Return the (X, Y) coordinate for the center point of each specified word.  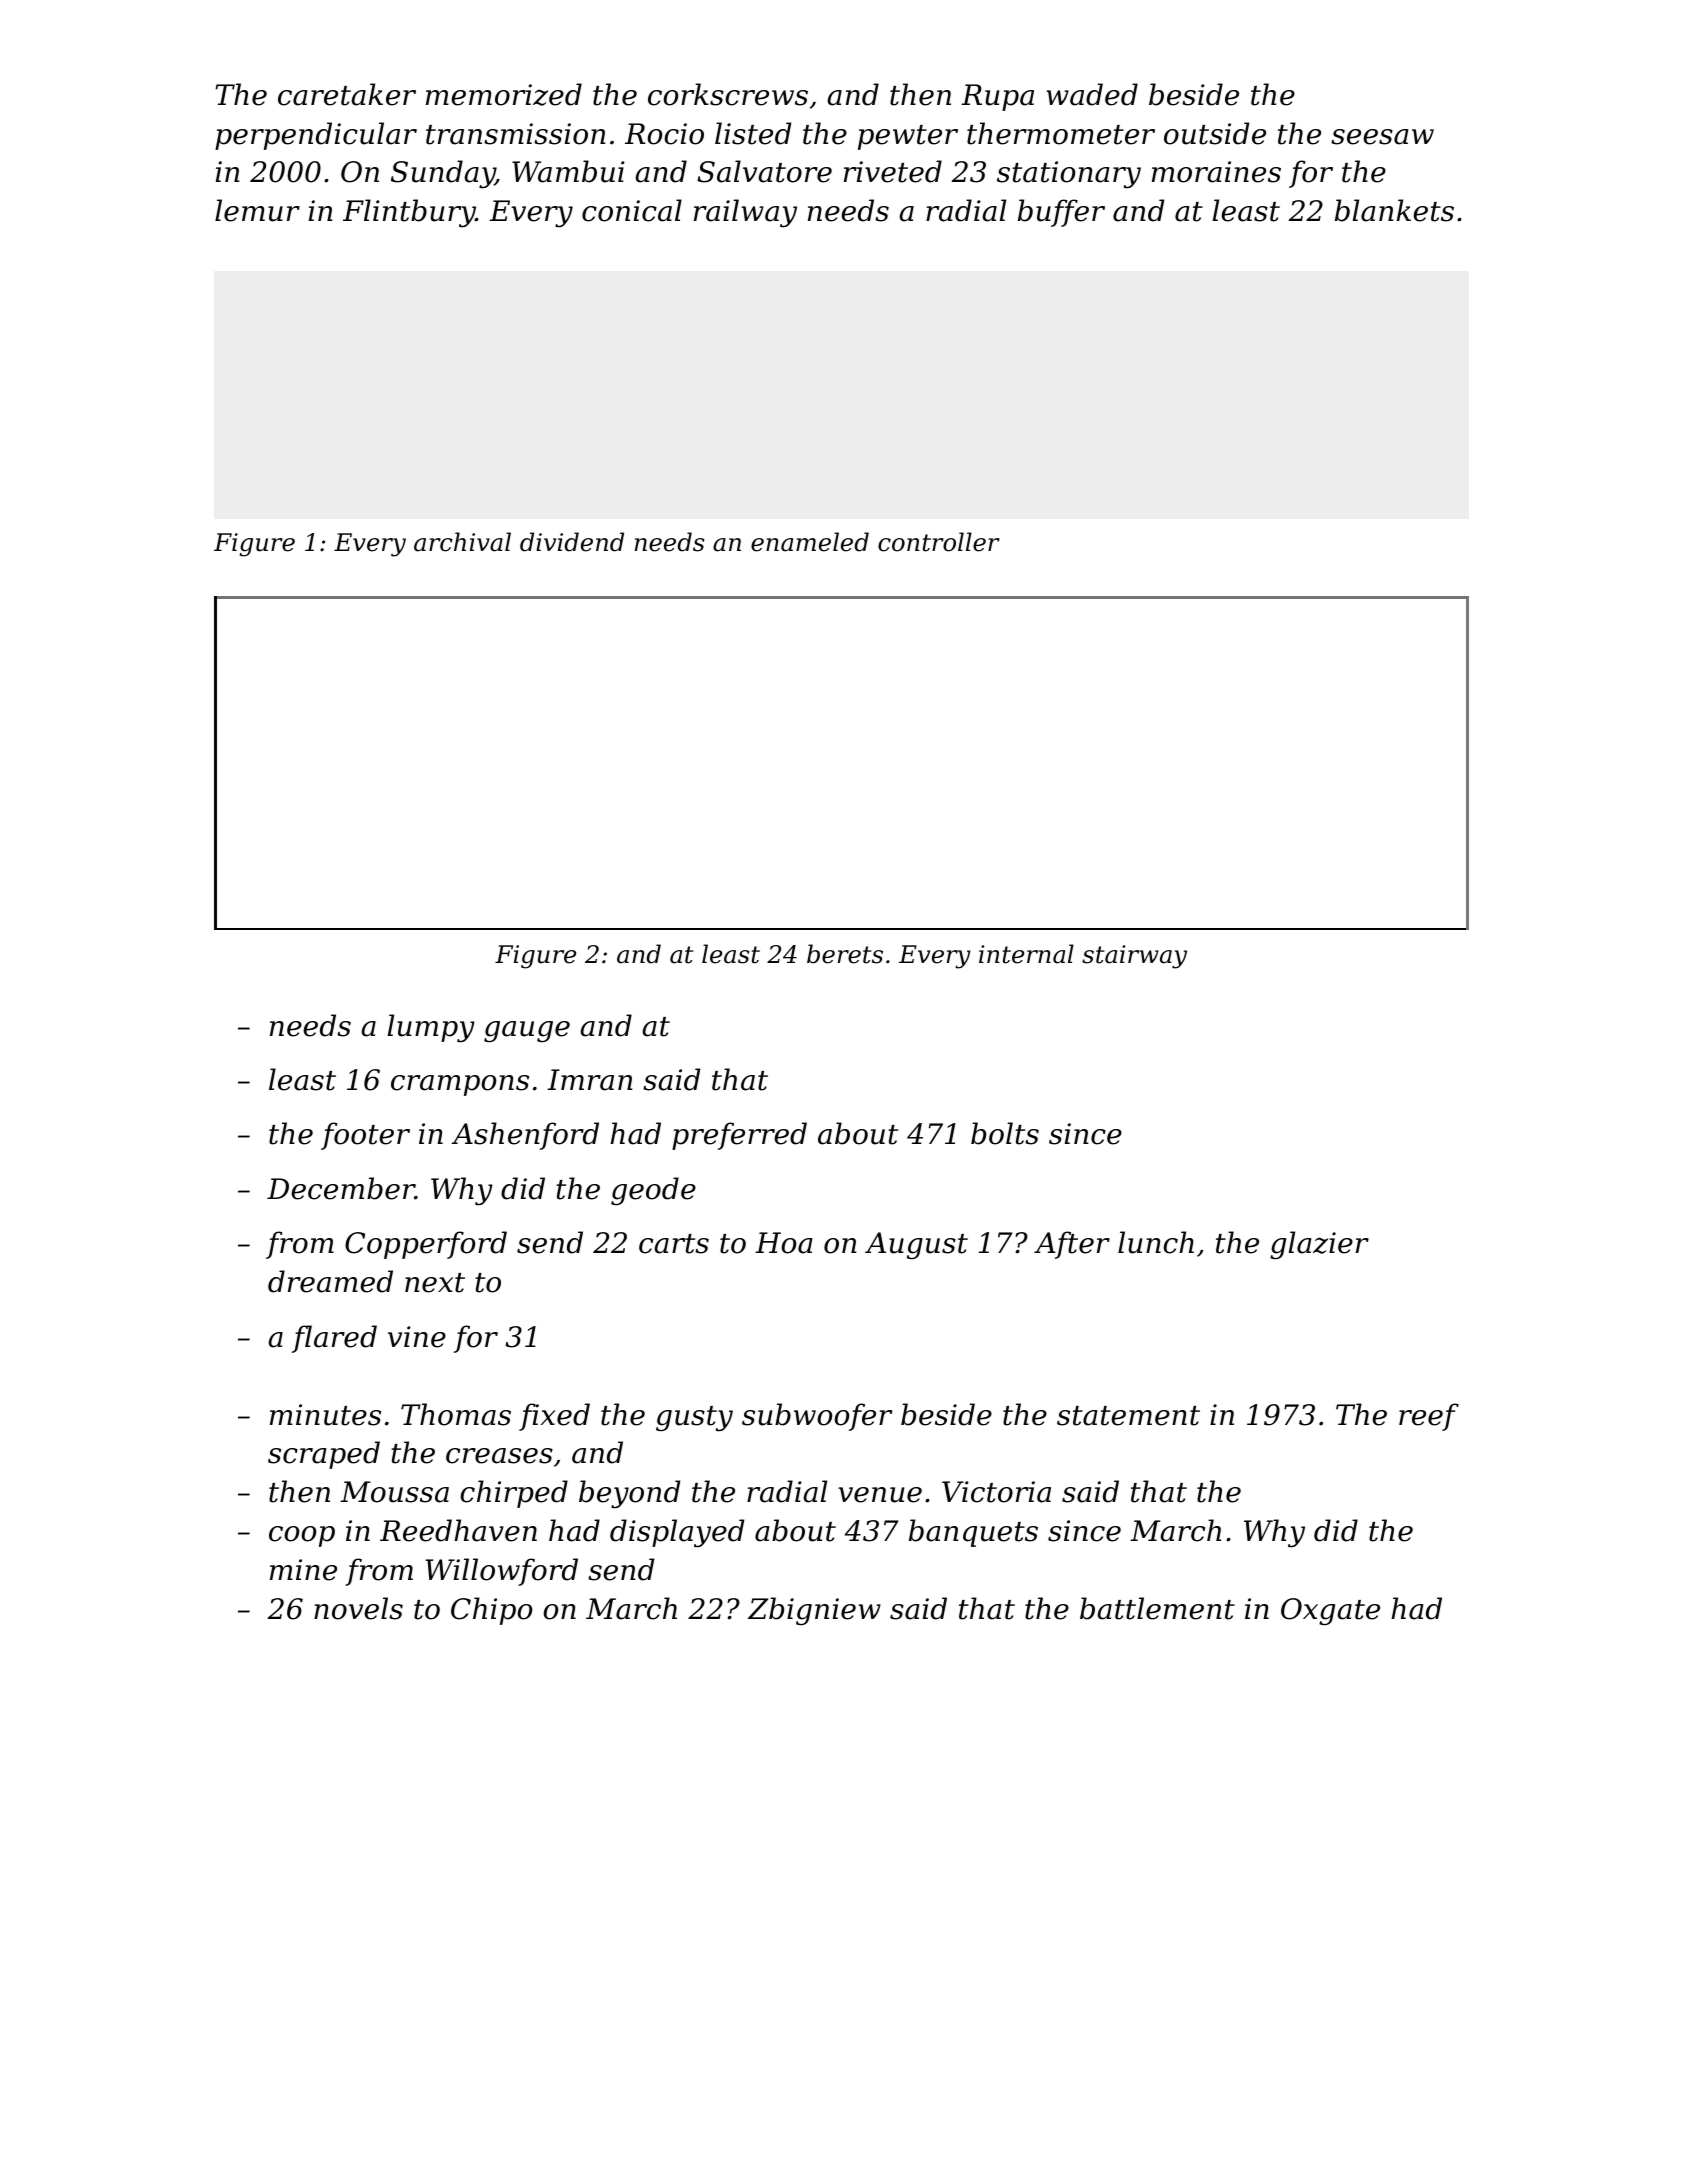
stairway (1134, 957)
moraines (1216, 172)
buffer (1061, 213)
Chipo (491, 1611)
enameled (810, 542)
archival (462, 542)
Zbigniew (814, 1611)
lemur (257, 210)
